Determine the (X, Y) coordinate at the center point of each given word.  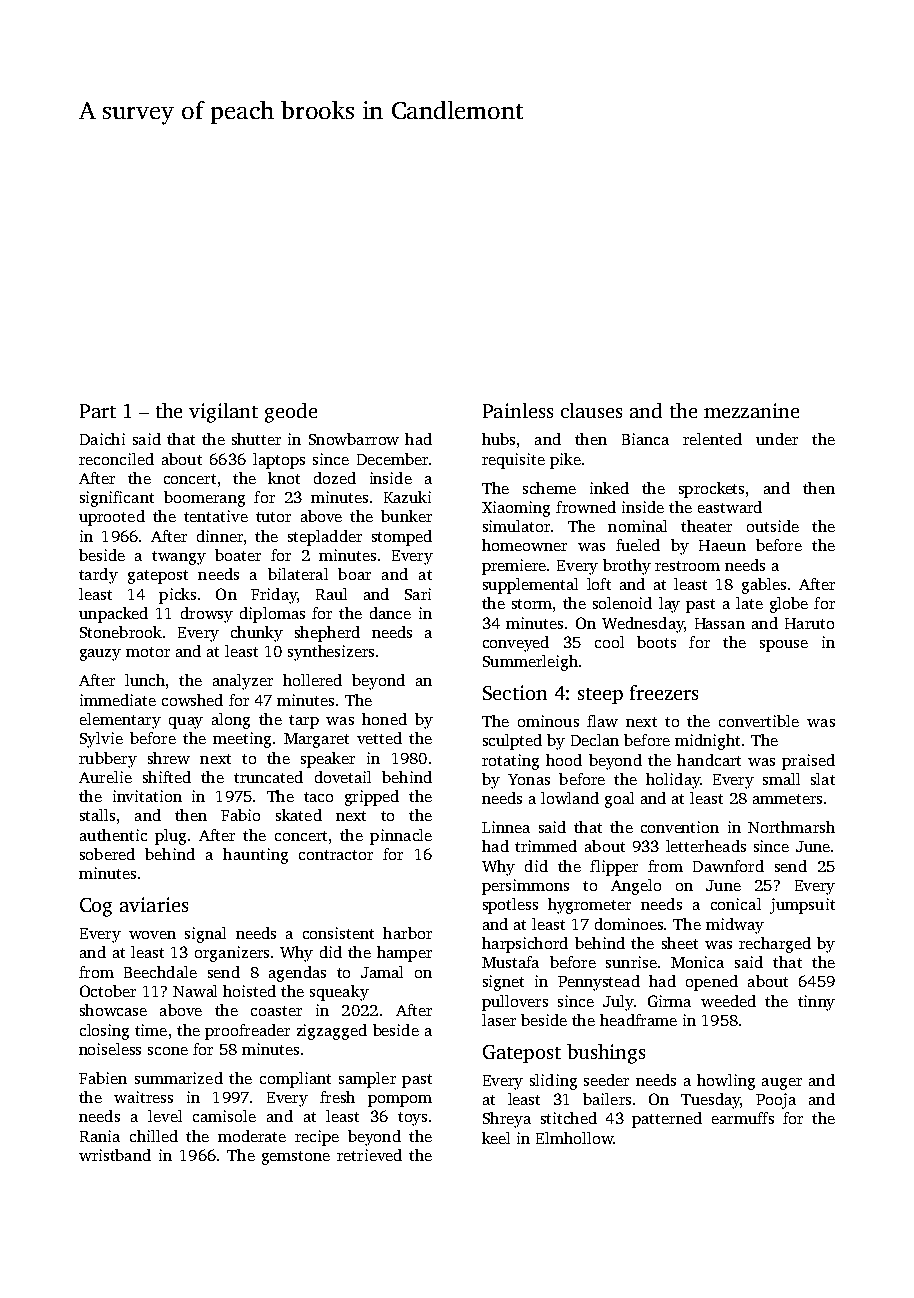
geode (291, 413)
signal (205, 935)
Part (98, 411)
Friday (274, 596)
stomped (402, 538)
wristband (115, 1155)
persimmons (525, 887)
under (777, 439)
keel (496, 1138)
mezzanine (751, 410)
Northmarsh (791, 827)
